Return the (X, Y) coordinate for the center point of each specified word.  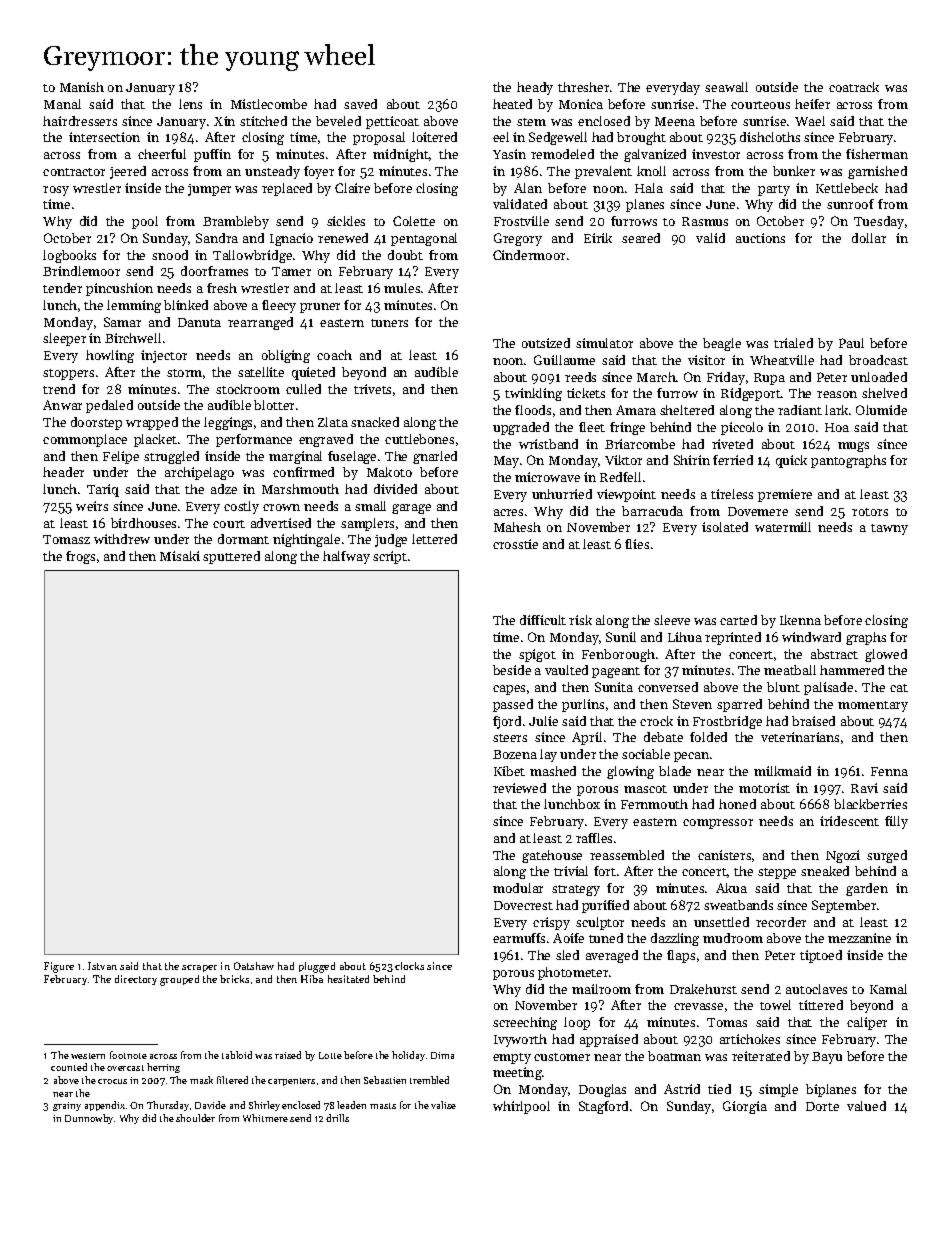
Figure (59, 967)
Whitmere (265, 1118)
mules (402, 288)
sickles (346, 221)
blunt (783, 687)
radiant (800, 410)
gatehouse (552, 856)
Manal (62, 104)
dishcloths (770, 137)
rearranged (260, 323)
